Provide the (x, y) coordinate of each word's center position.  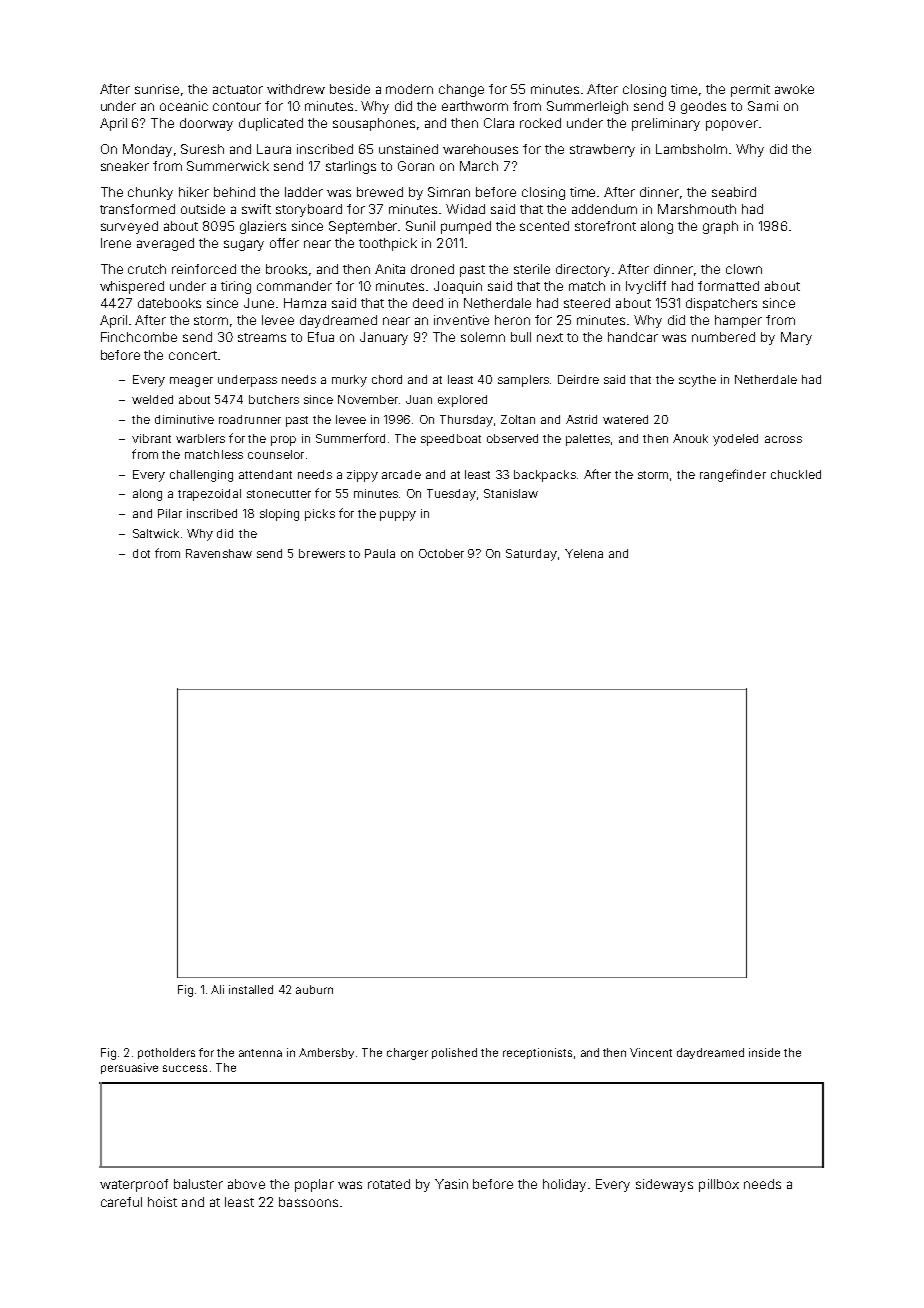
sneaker (125, 166)
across (783, 439)
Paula (380, 553)
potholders (166, 1053)
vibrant (151, 438)
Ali (217, 989)
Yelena (584, 553)
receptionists (537, 1053)
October (441, 553)
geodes (703, 107)
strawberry (602, 150)
